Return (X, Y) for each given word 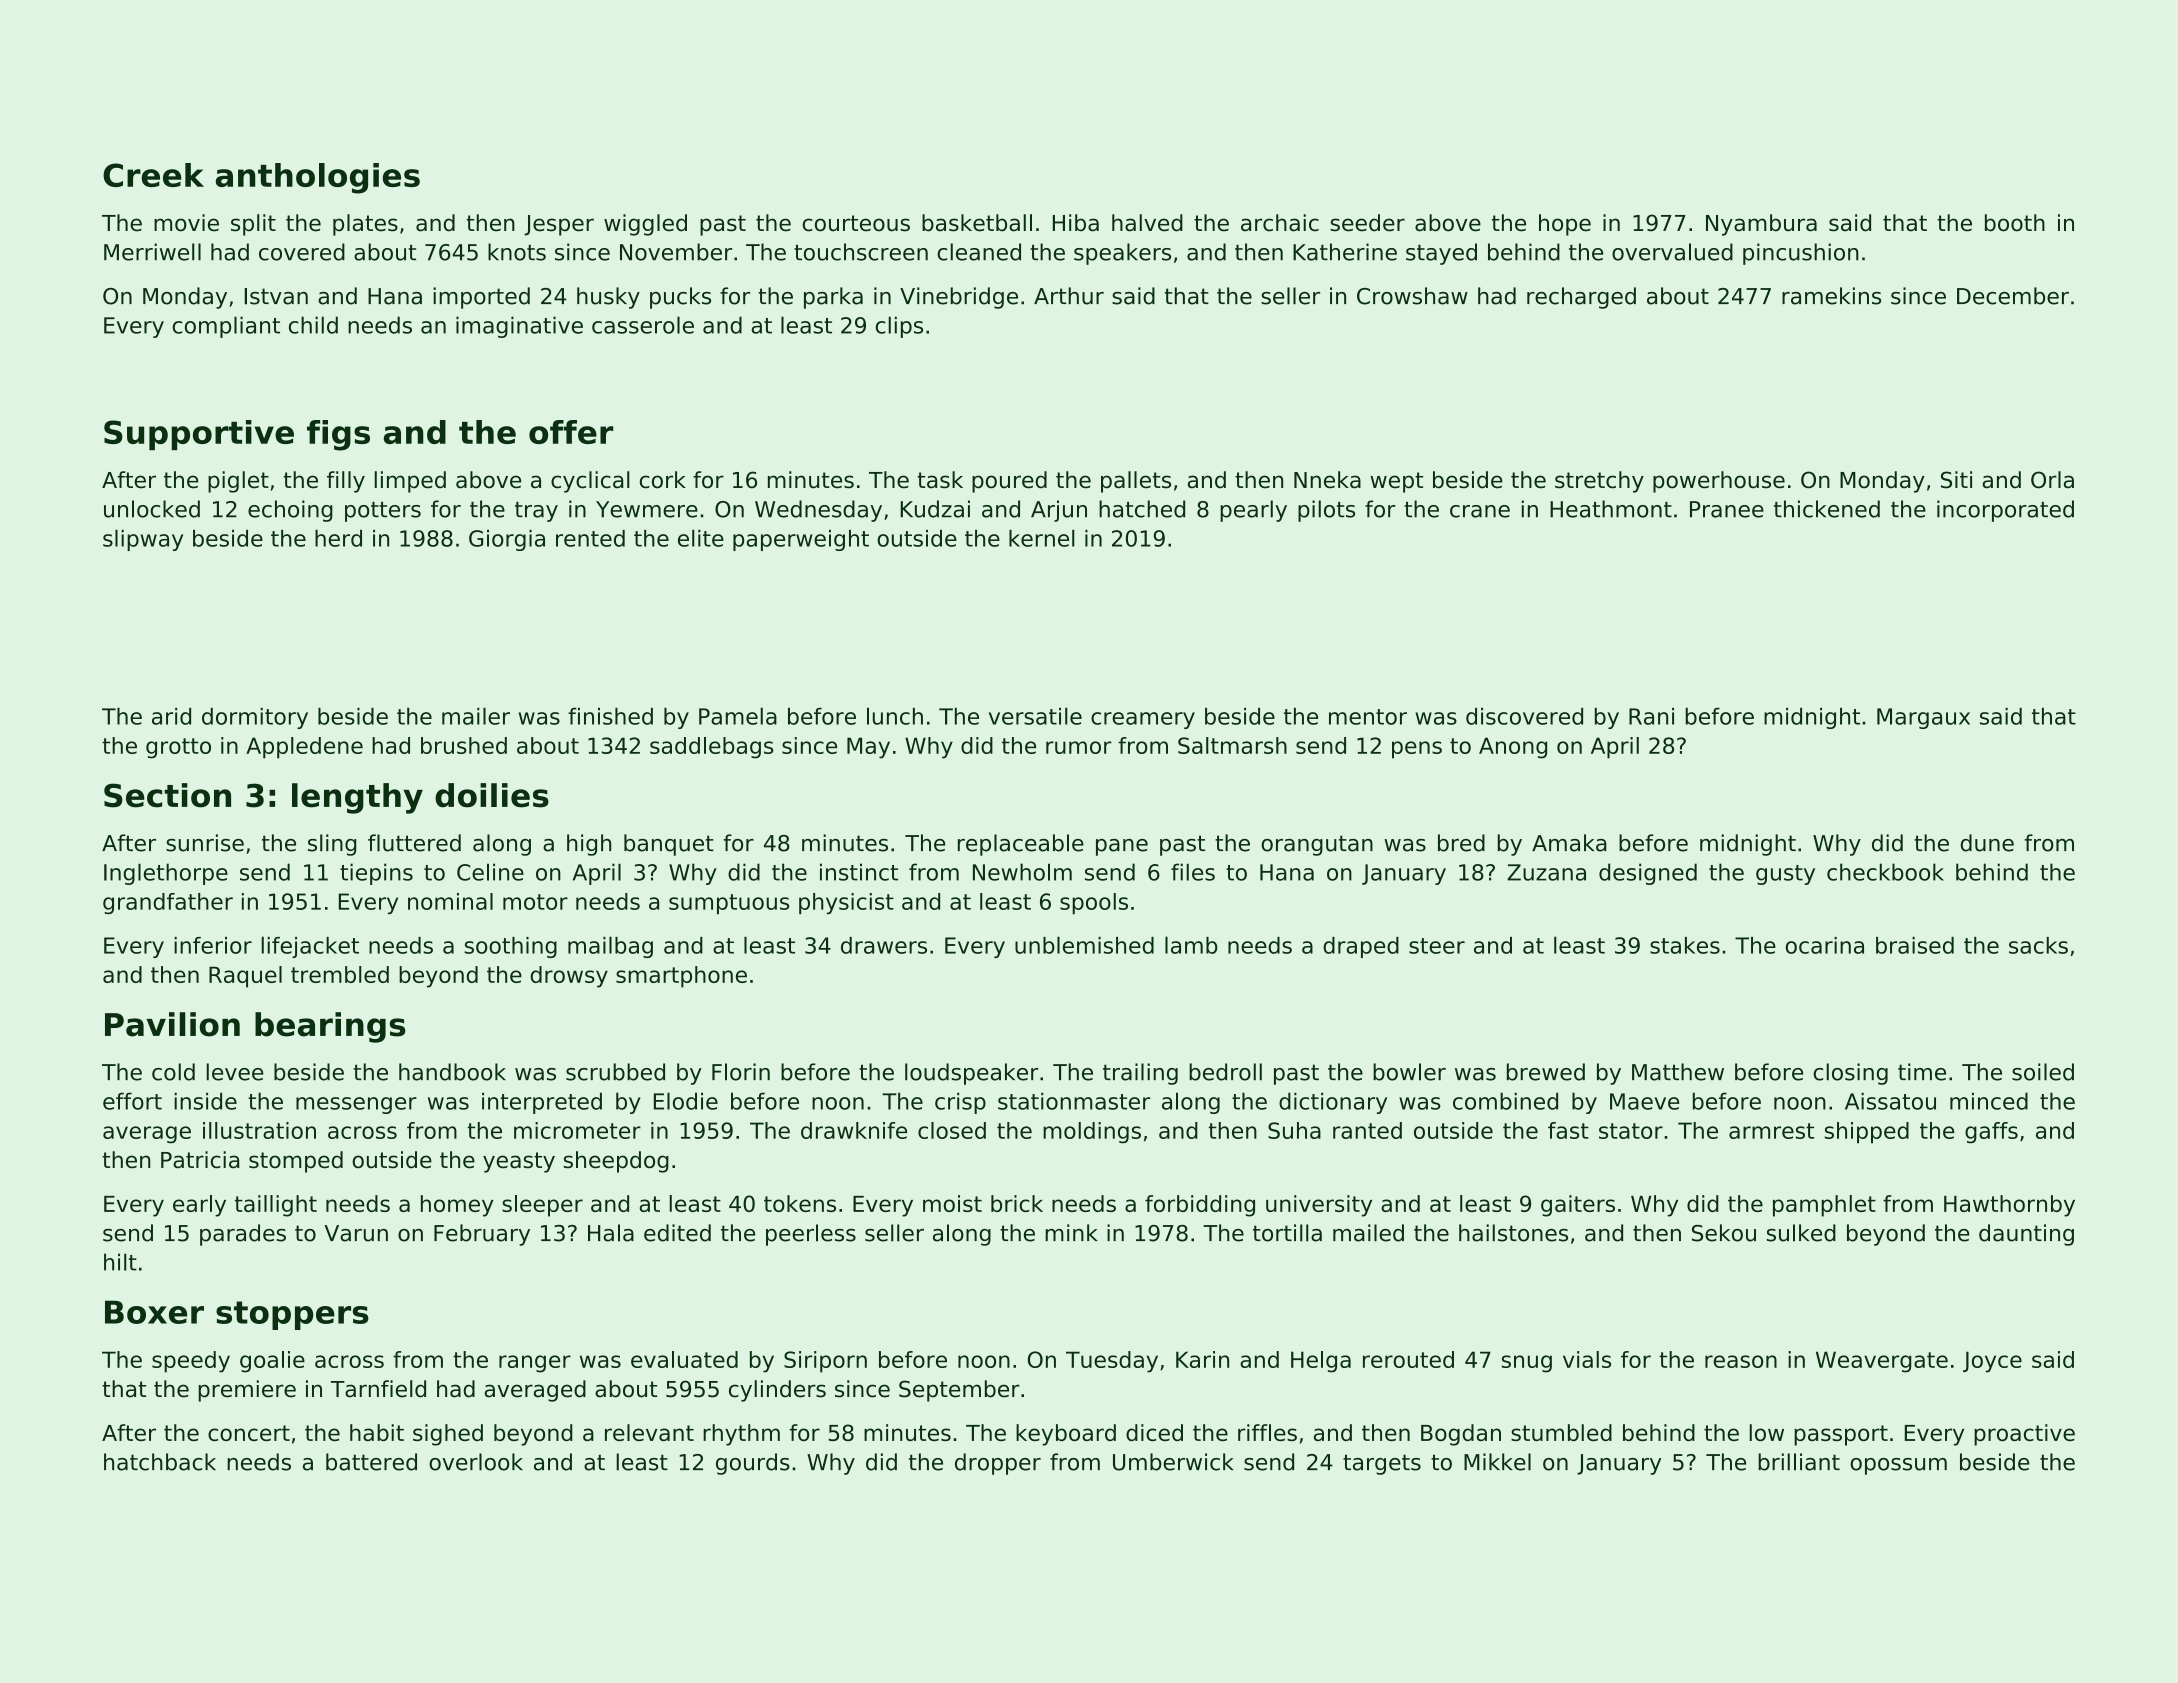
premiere (247, 1391)
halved (1147, 223)
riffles (1267, 1432)
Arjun (1059, 511)
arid (171, 716)
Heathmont (1611, 509)
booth (2015, 223)
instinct (859, 872)
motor (535, 902)
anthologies (317, 178)
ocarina (1825, 945)
